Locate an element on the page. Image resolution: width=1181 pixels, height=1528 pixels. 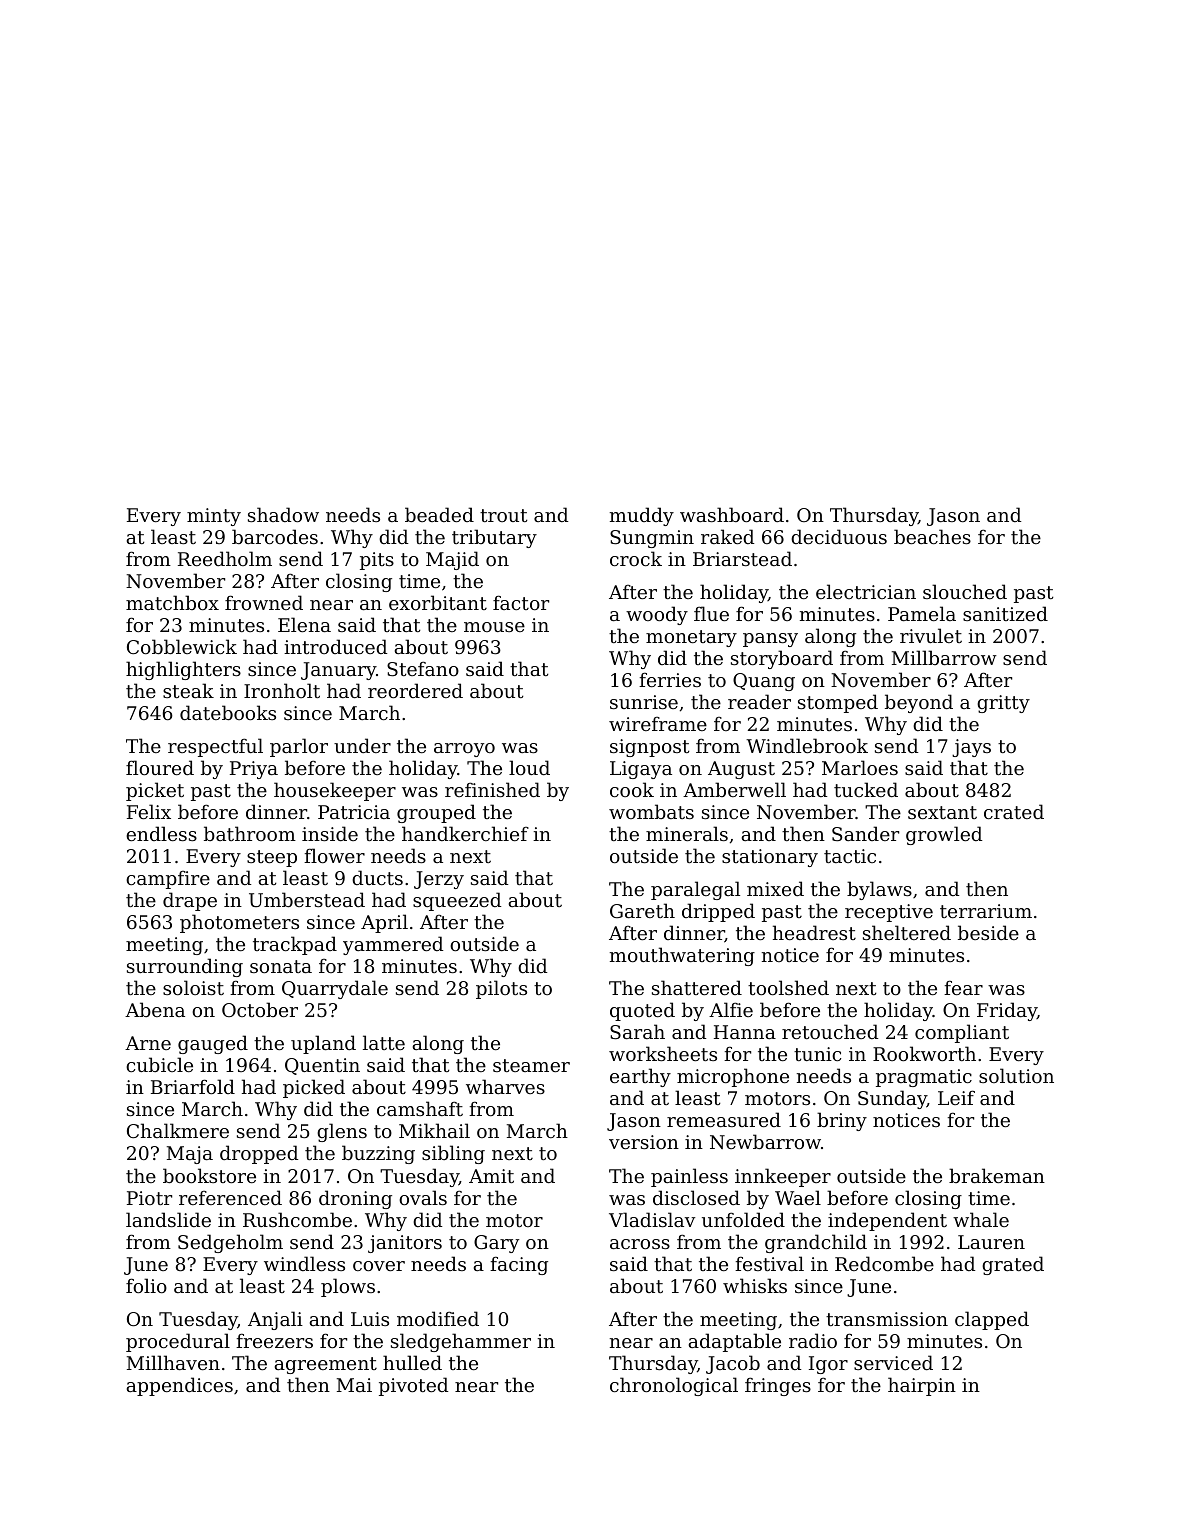
campfire is located at coordinates (168, 880).
